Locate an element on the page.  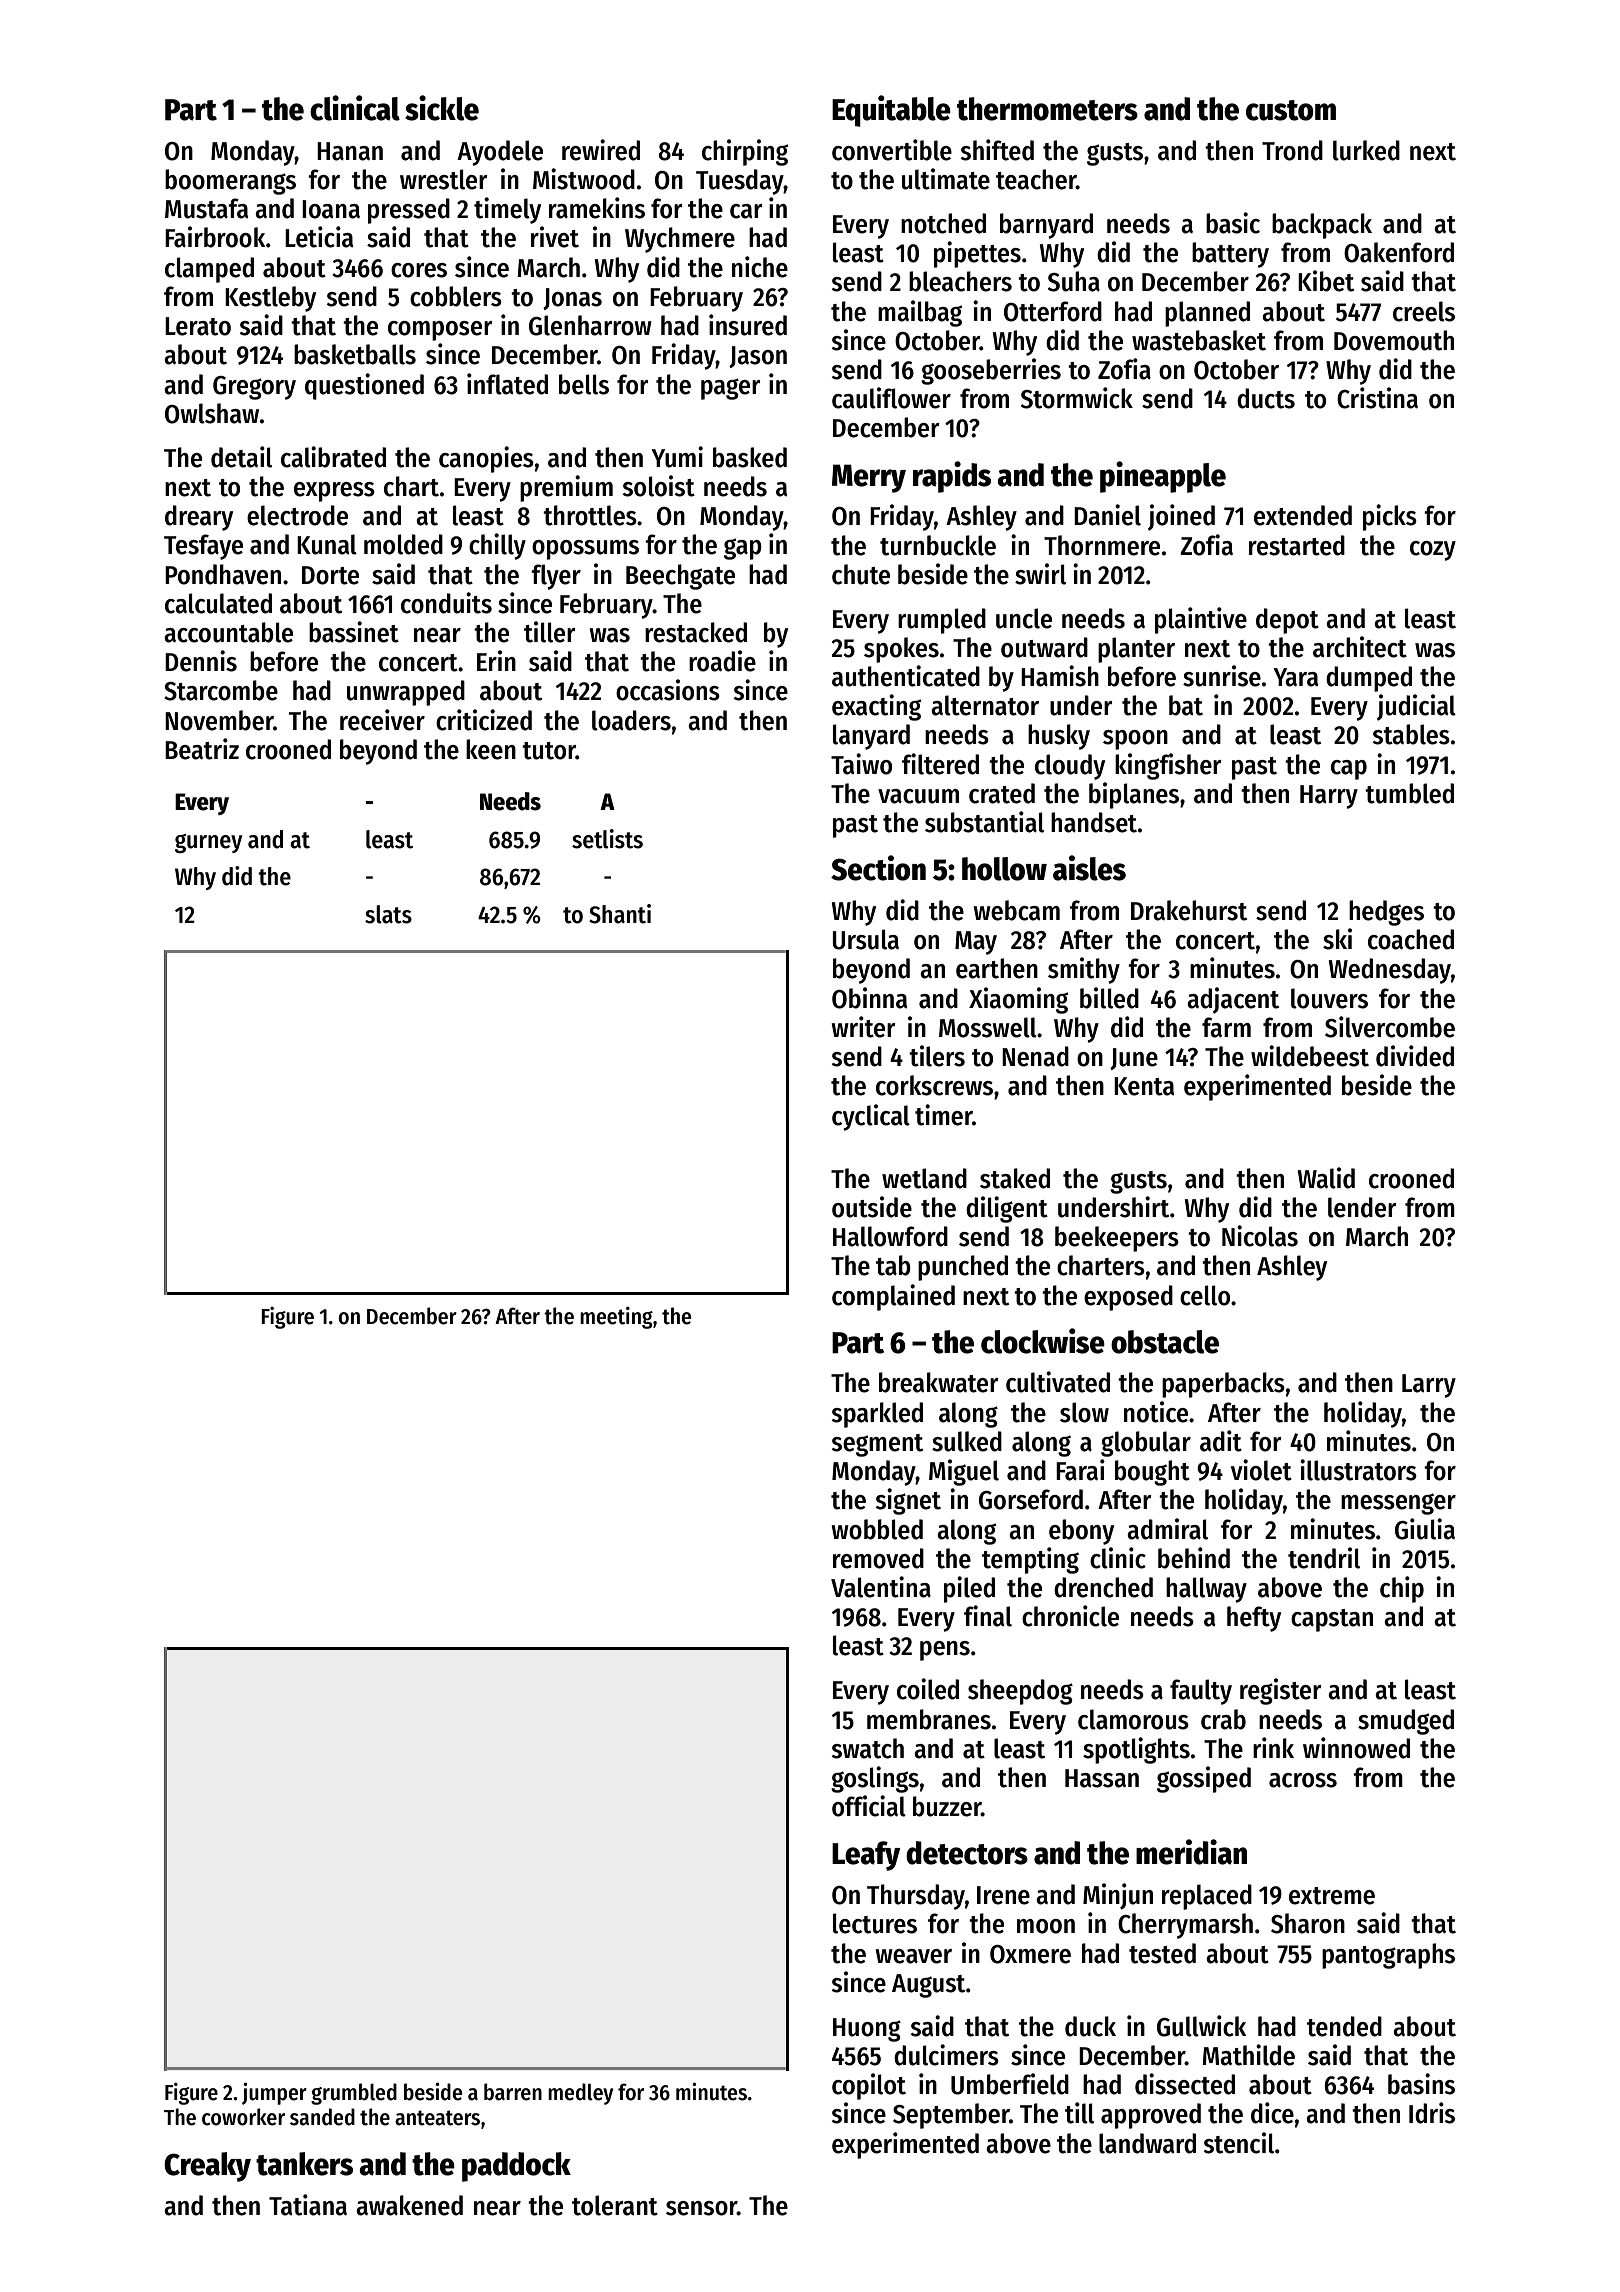
stencil is located at coordinates (1239, 2143).
